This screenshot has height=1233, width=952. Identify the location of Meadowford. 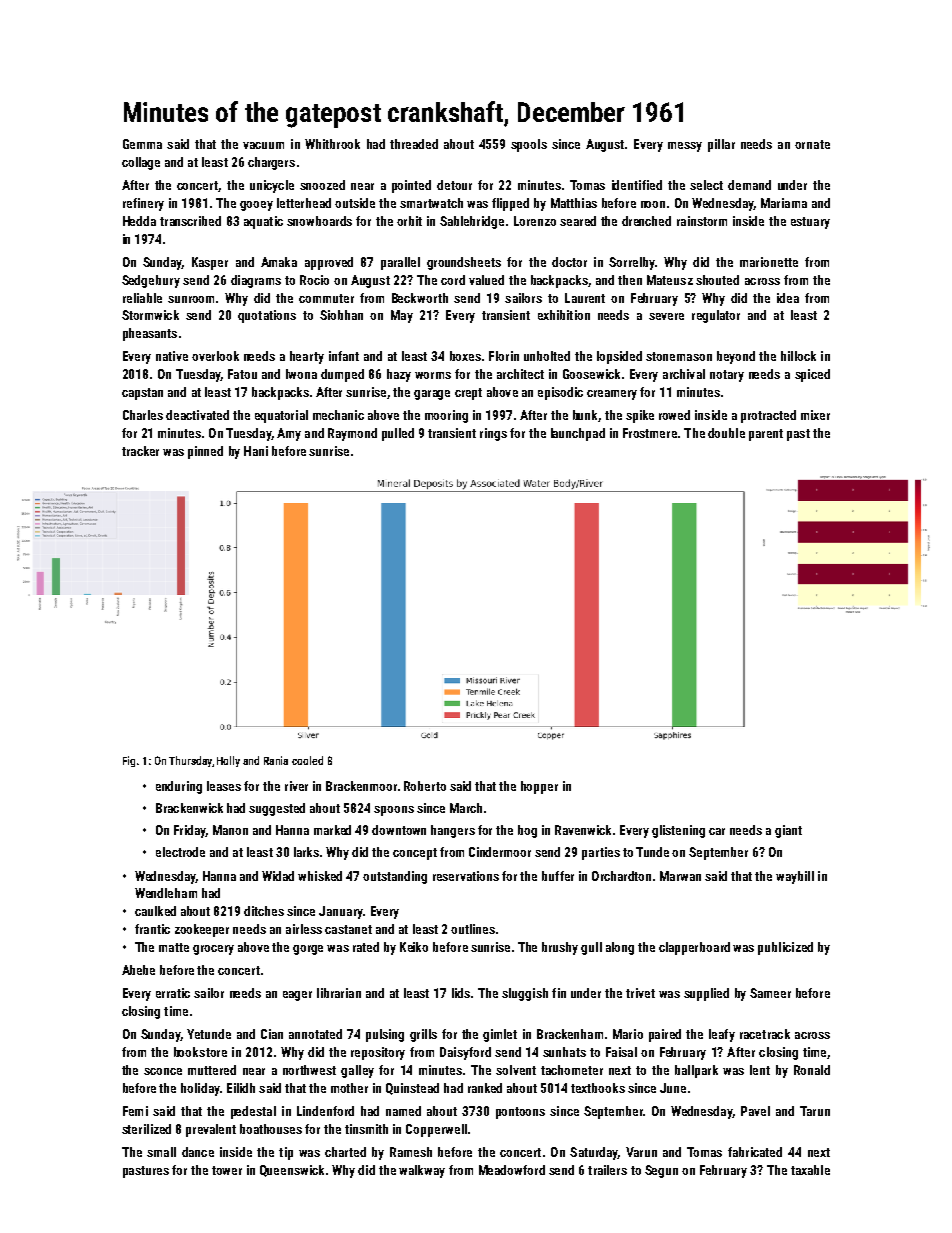
(512, 1170).
